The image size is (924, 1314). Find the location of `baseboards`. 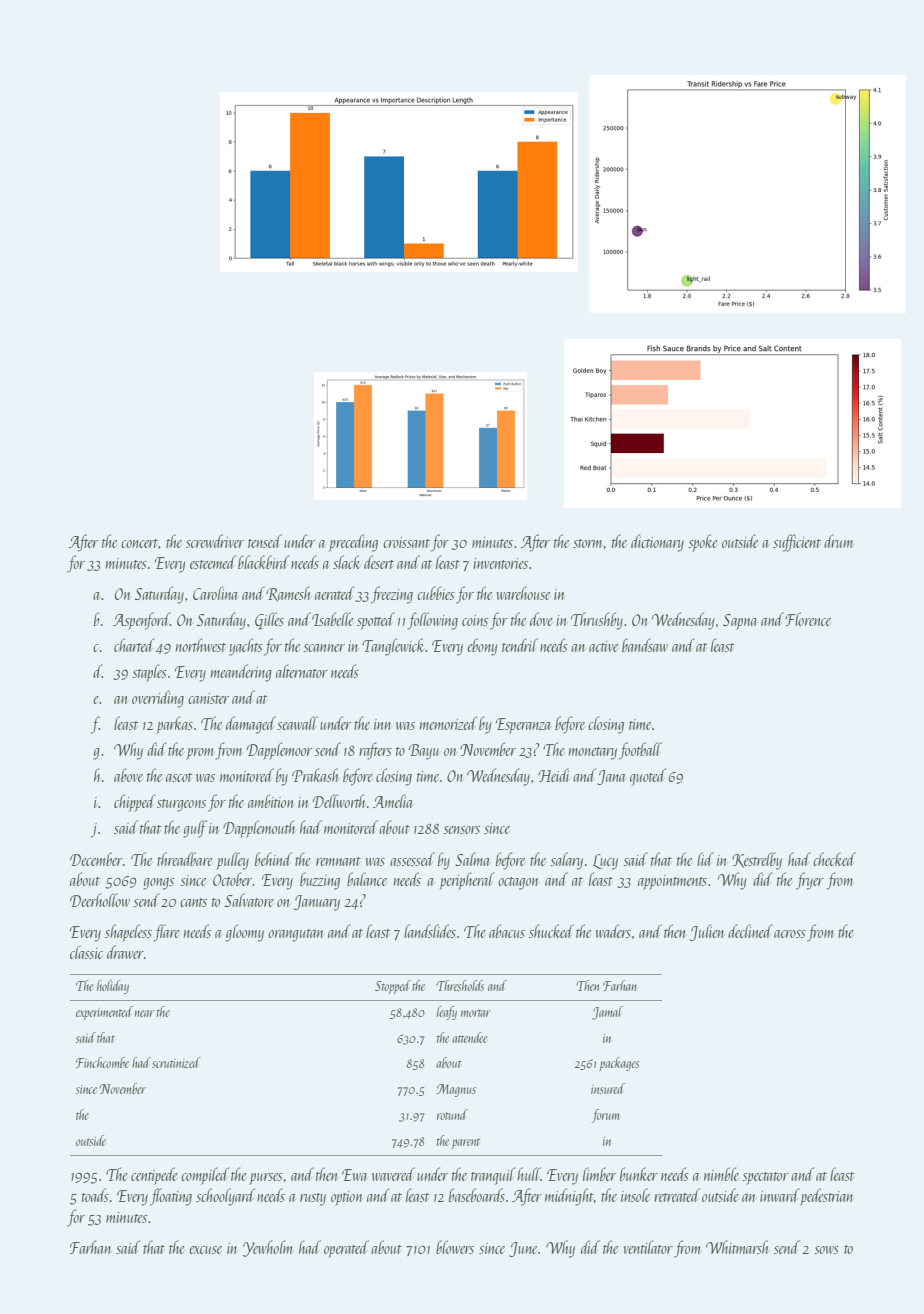

baseboards is located at coordinates (477, 1195).
